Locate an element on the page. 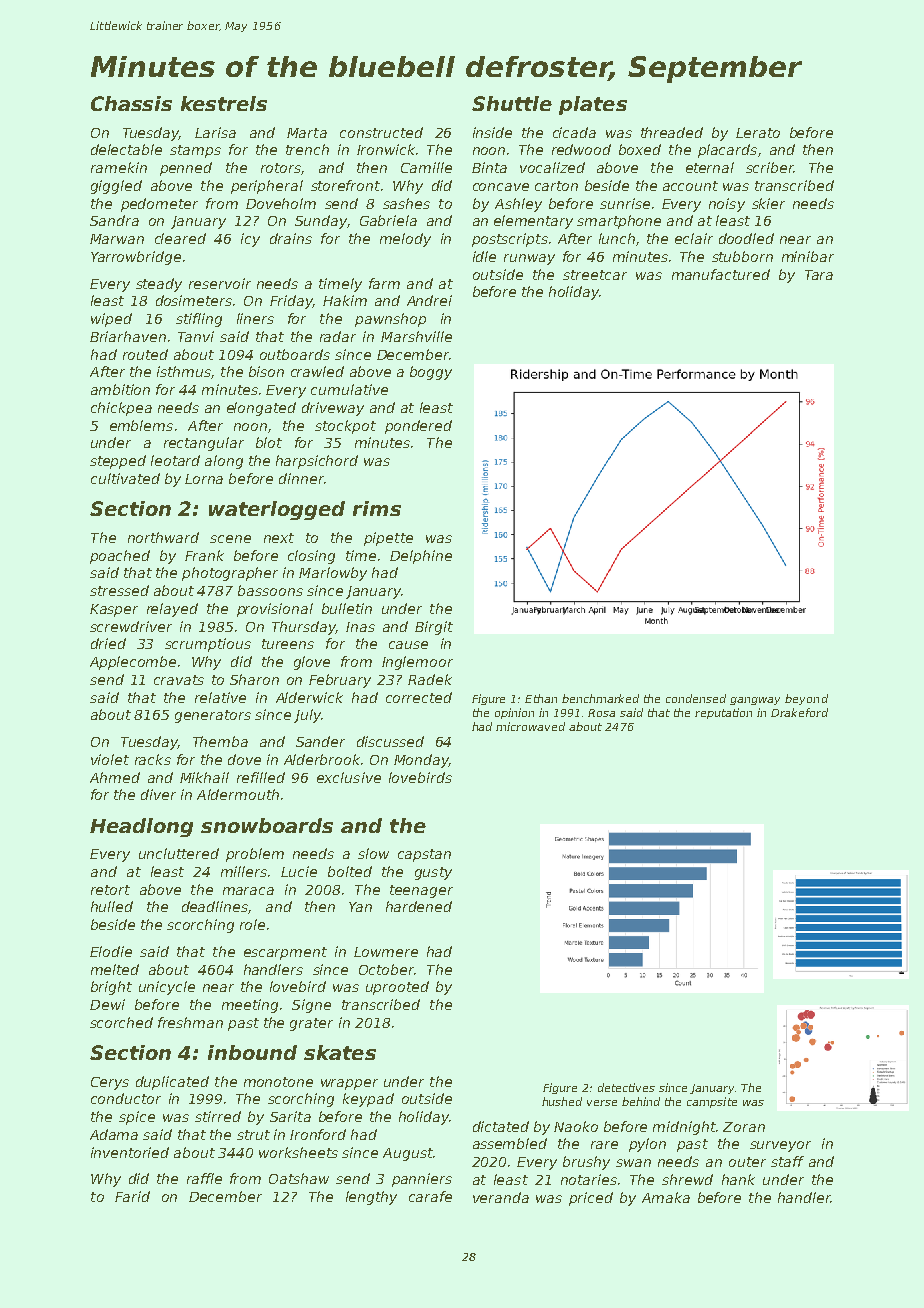 This document has width=924, height=1308. retort is located at coordinates (110, 890).
